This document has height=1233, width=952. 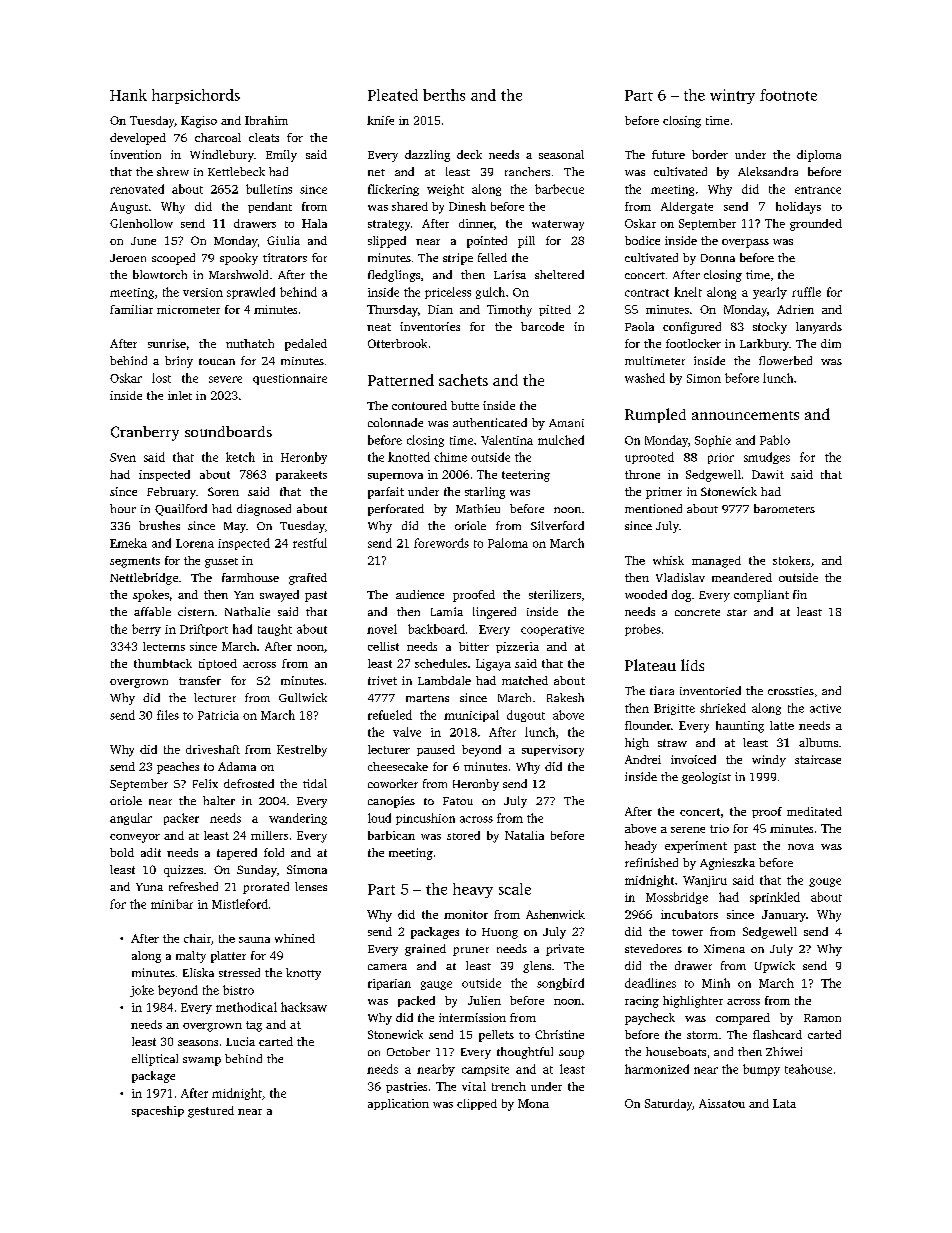 What do you see at coordinates (740, 727) in the document?
I see `haunting` at bounding box center [740, 727].
